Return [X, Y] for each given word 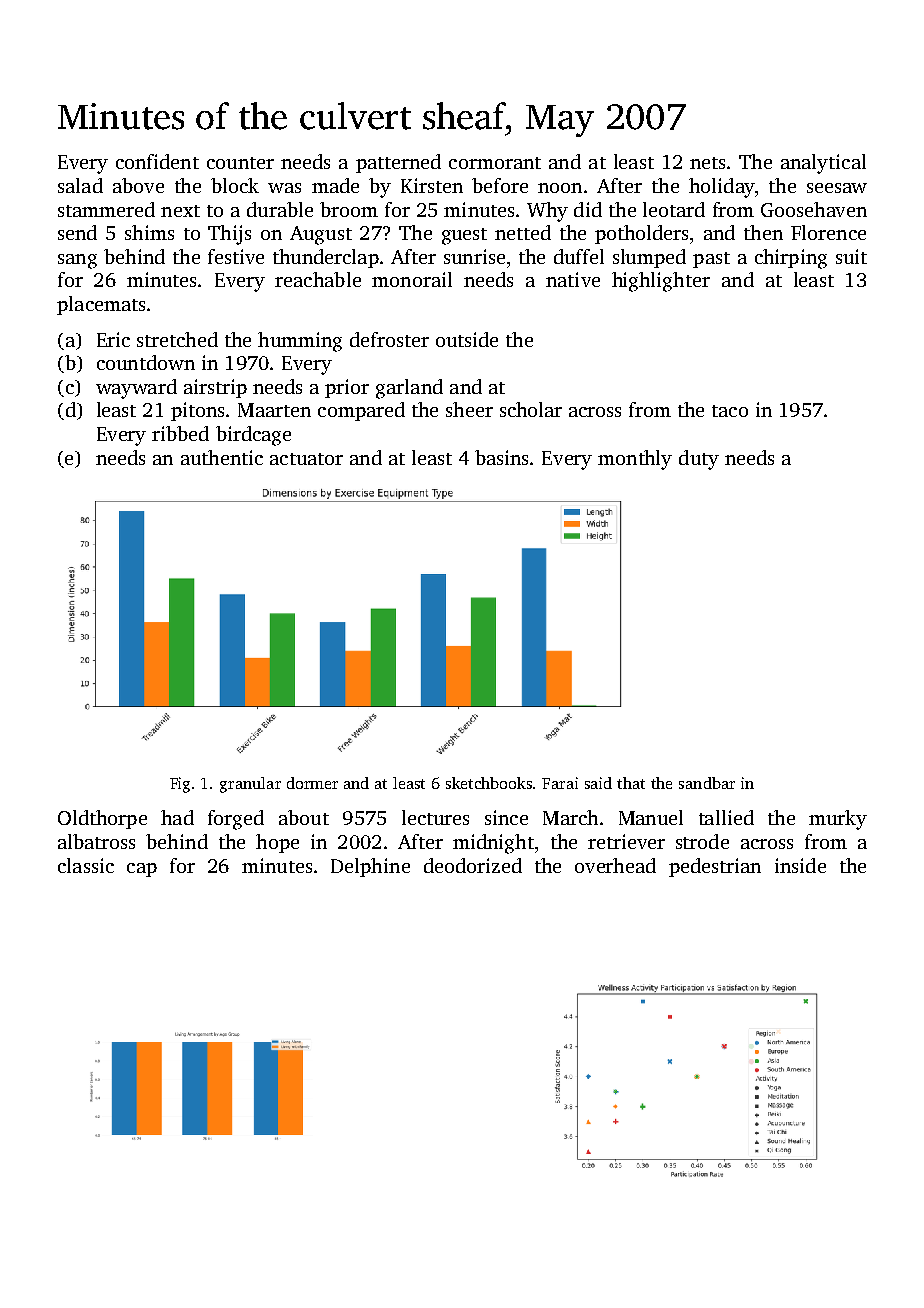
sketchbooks [489, 783]
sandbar [707, 783]
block [235, 185]
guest [464, 236]
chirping [791, 259]
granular [250, 785]
